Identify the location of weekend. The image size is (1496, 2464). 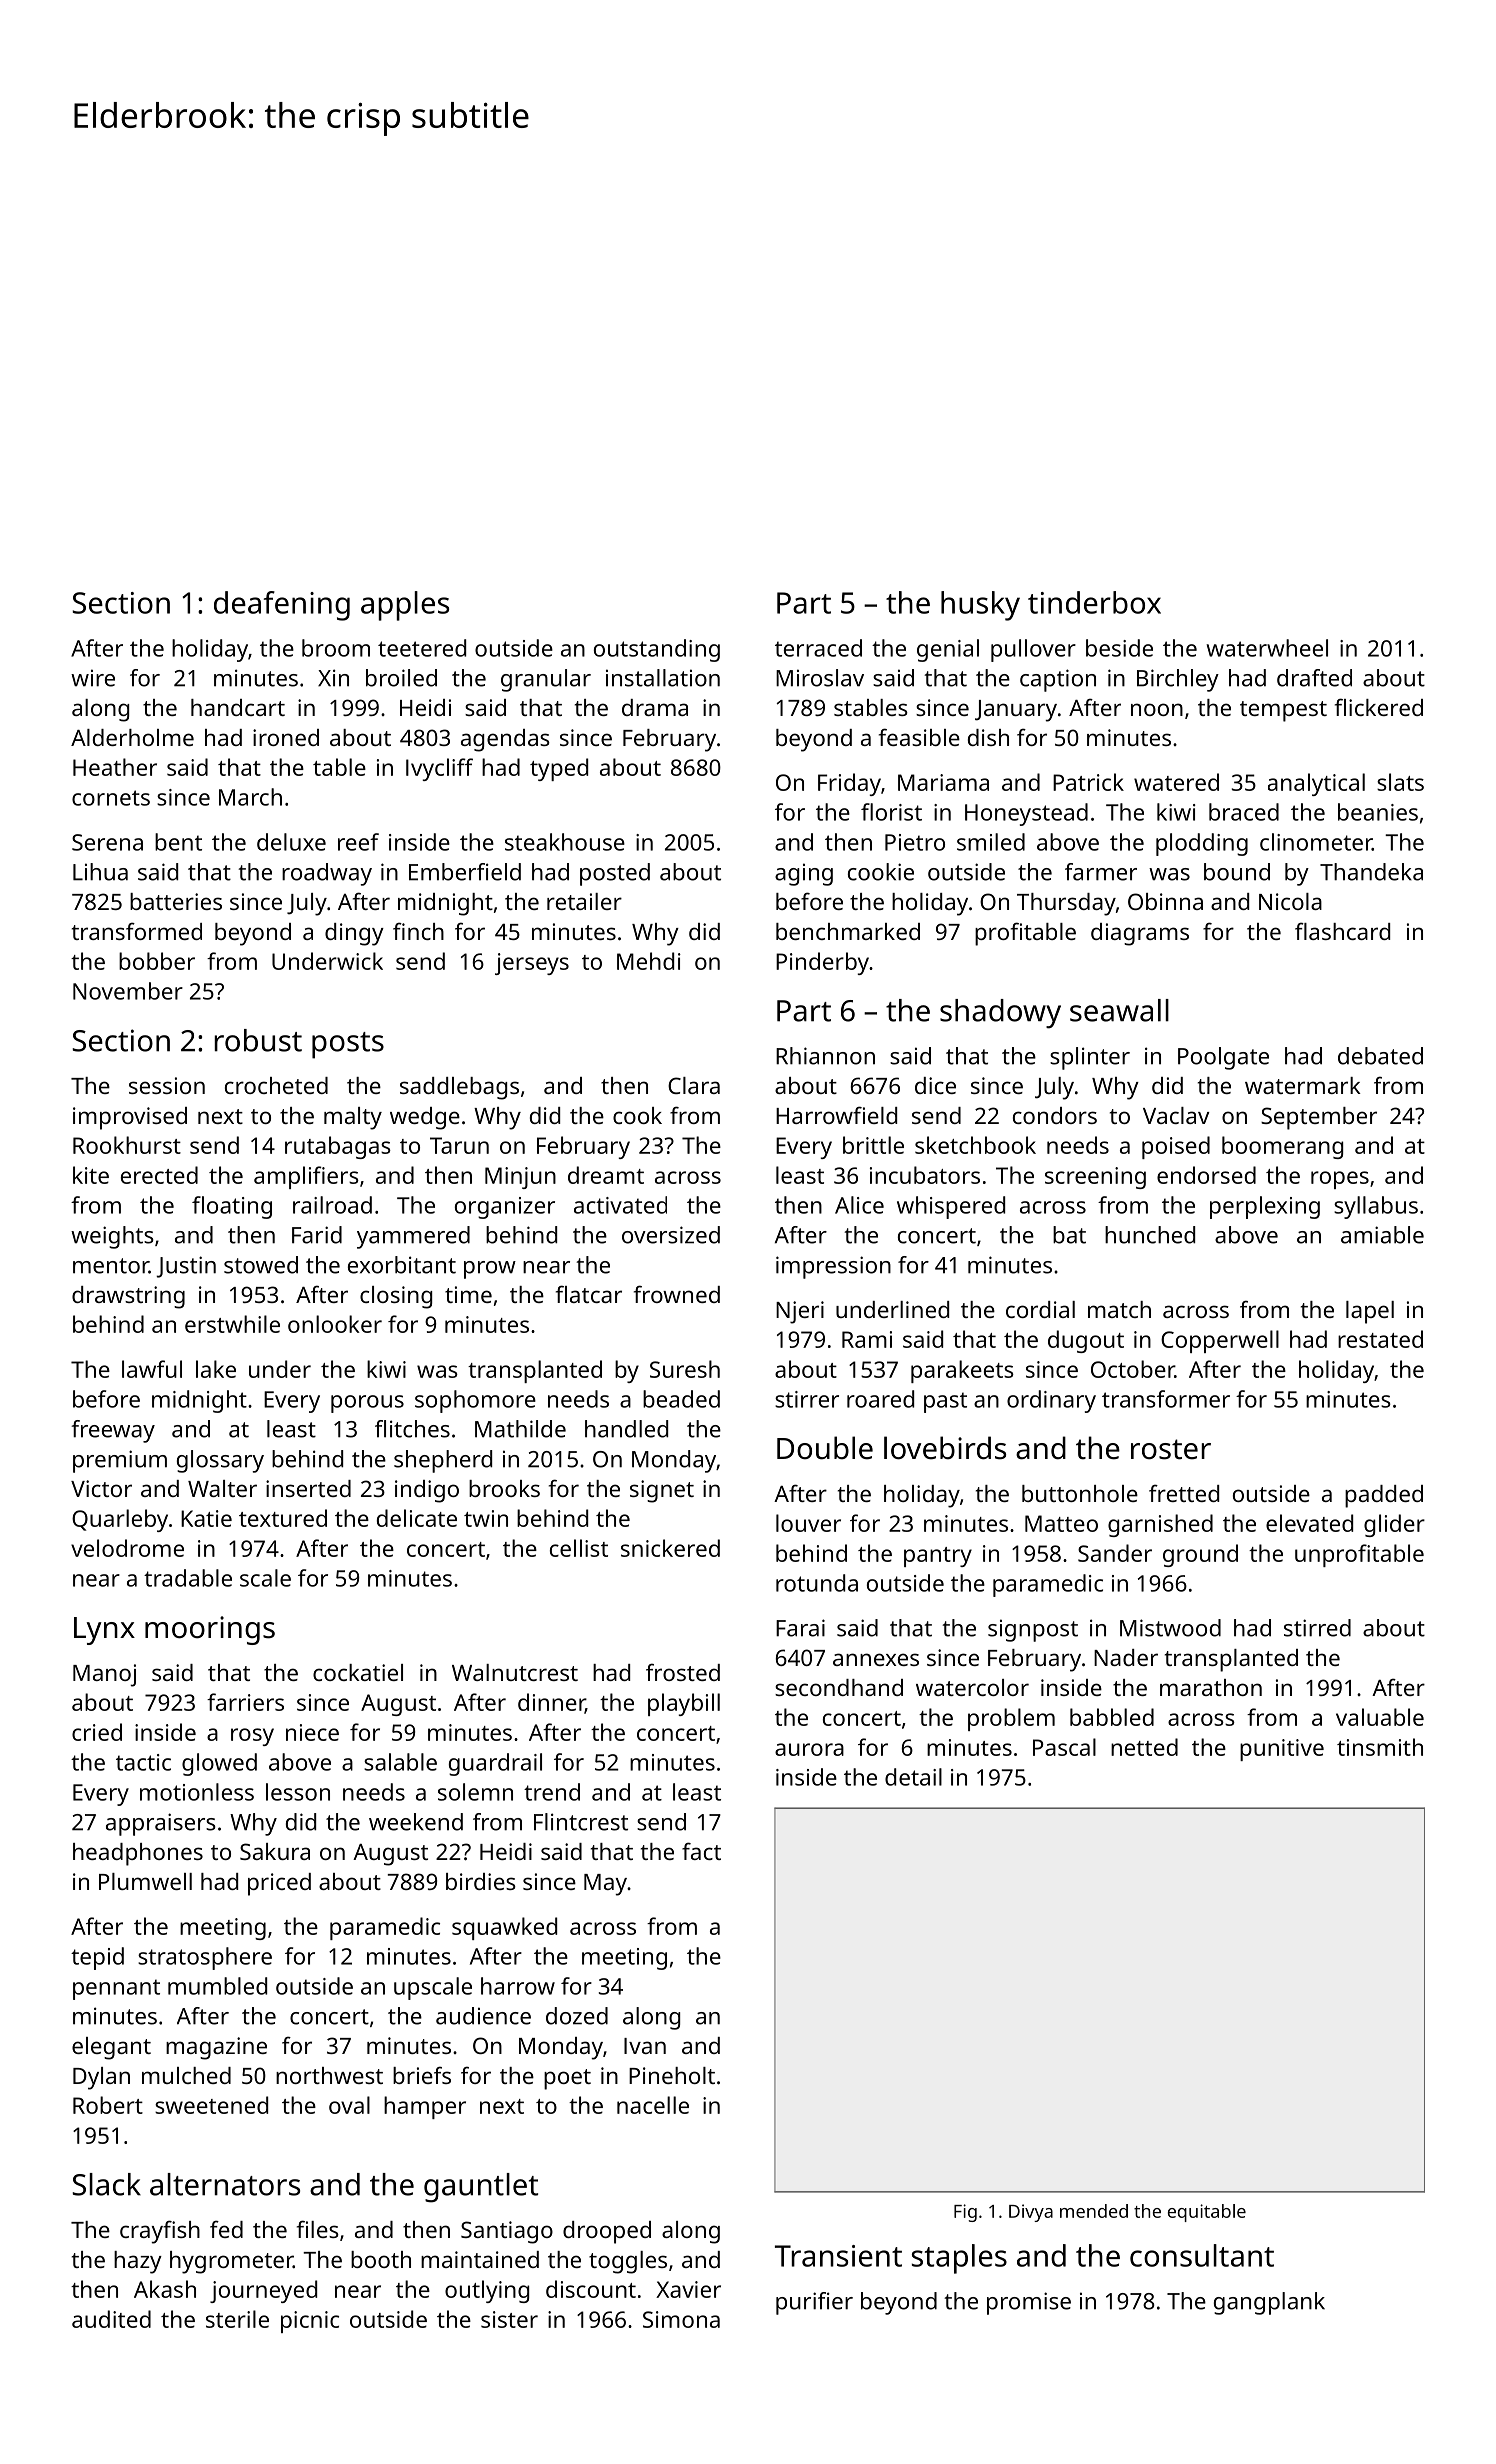
(416, 1822).
